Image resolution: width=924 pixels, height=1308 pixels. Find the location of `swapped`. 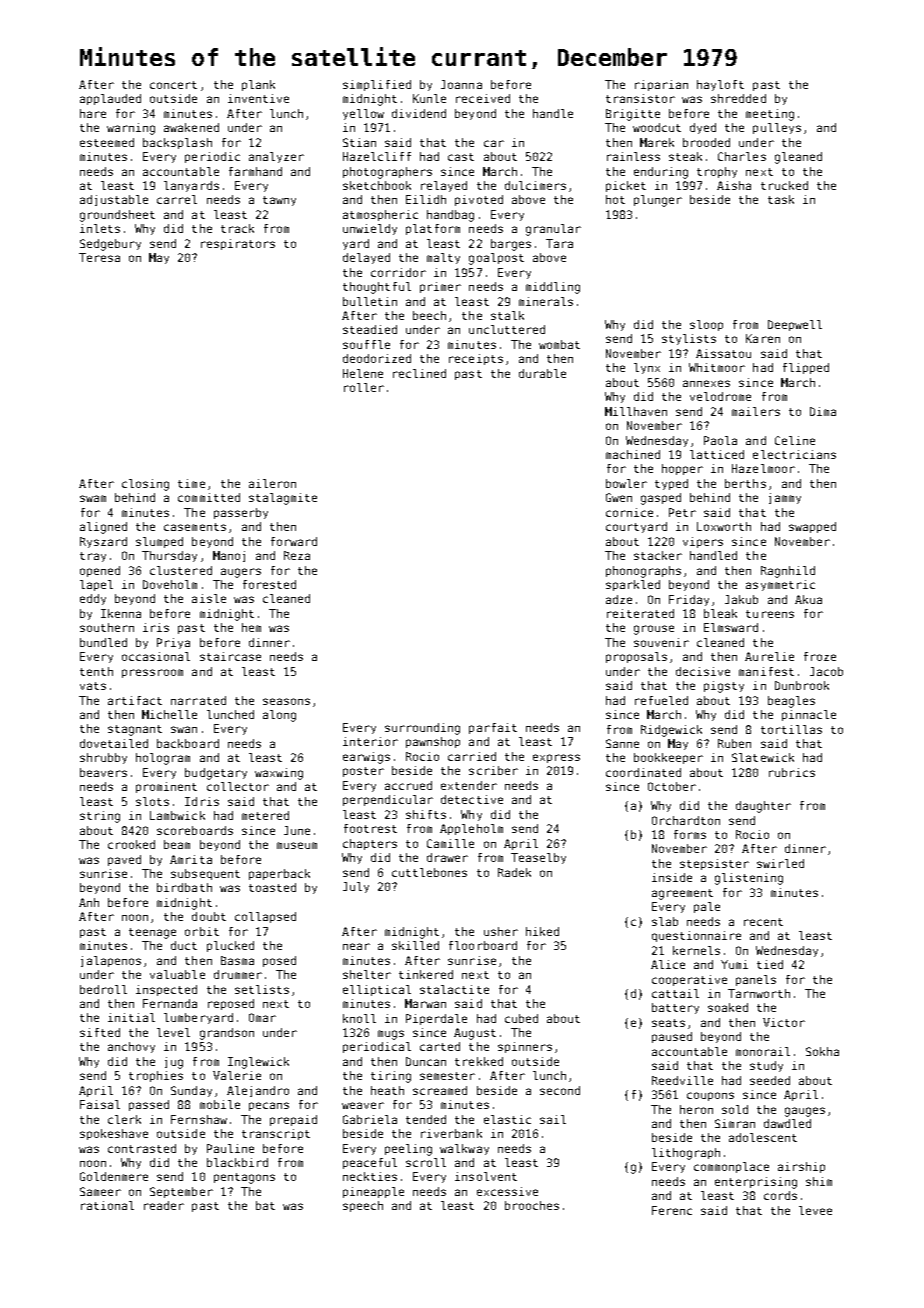

swapped is located at coordinates (812, 527).
